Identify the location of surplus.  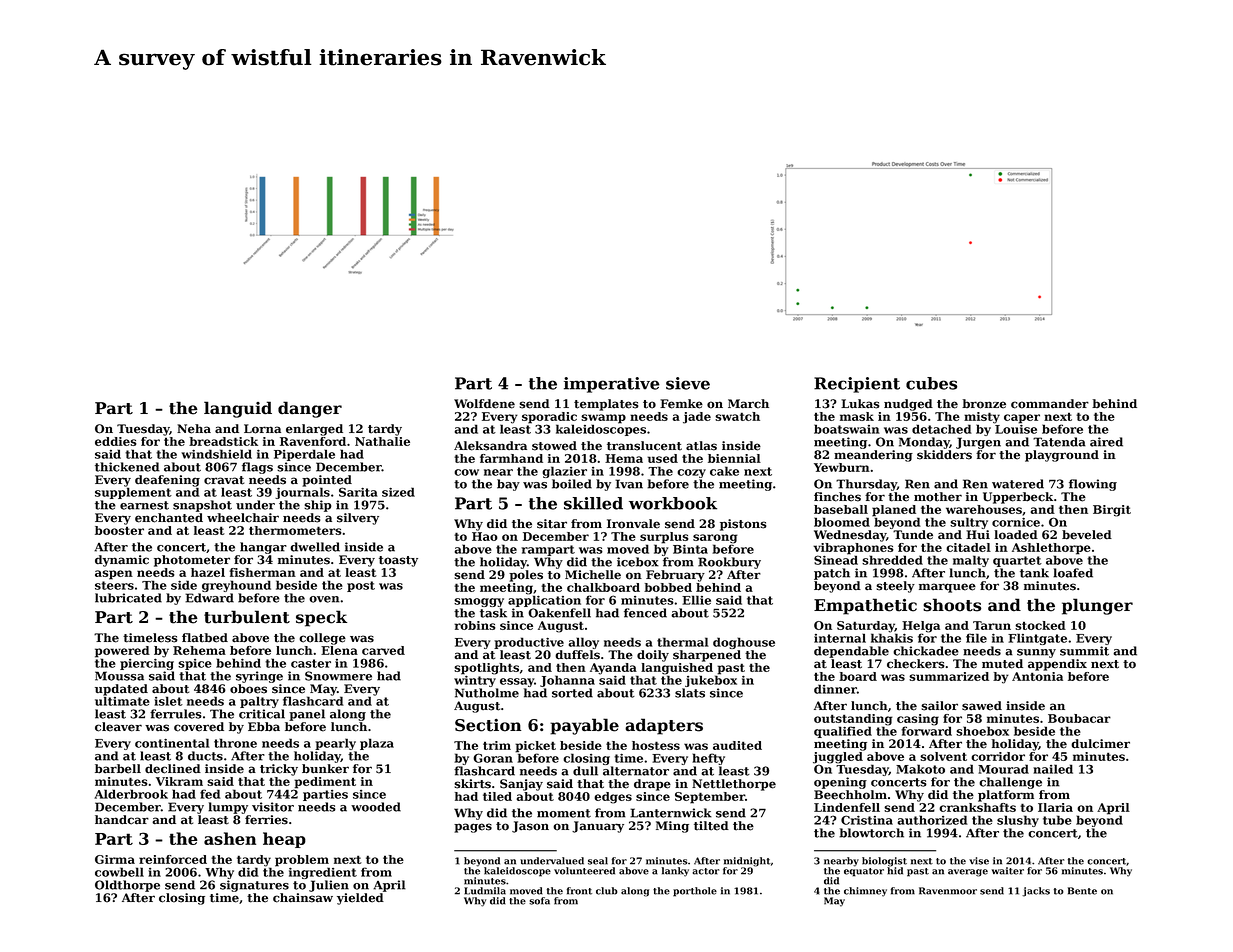
(664, 538).
